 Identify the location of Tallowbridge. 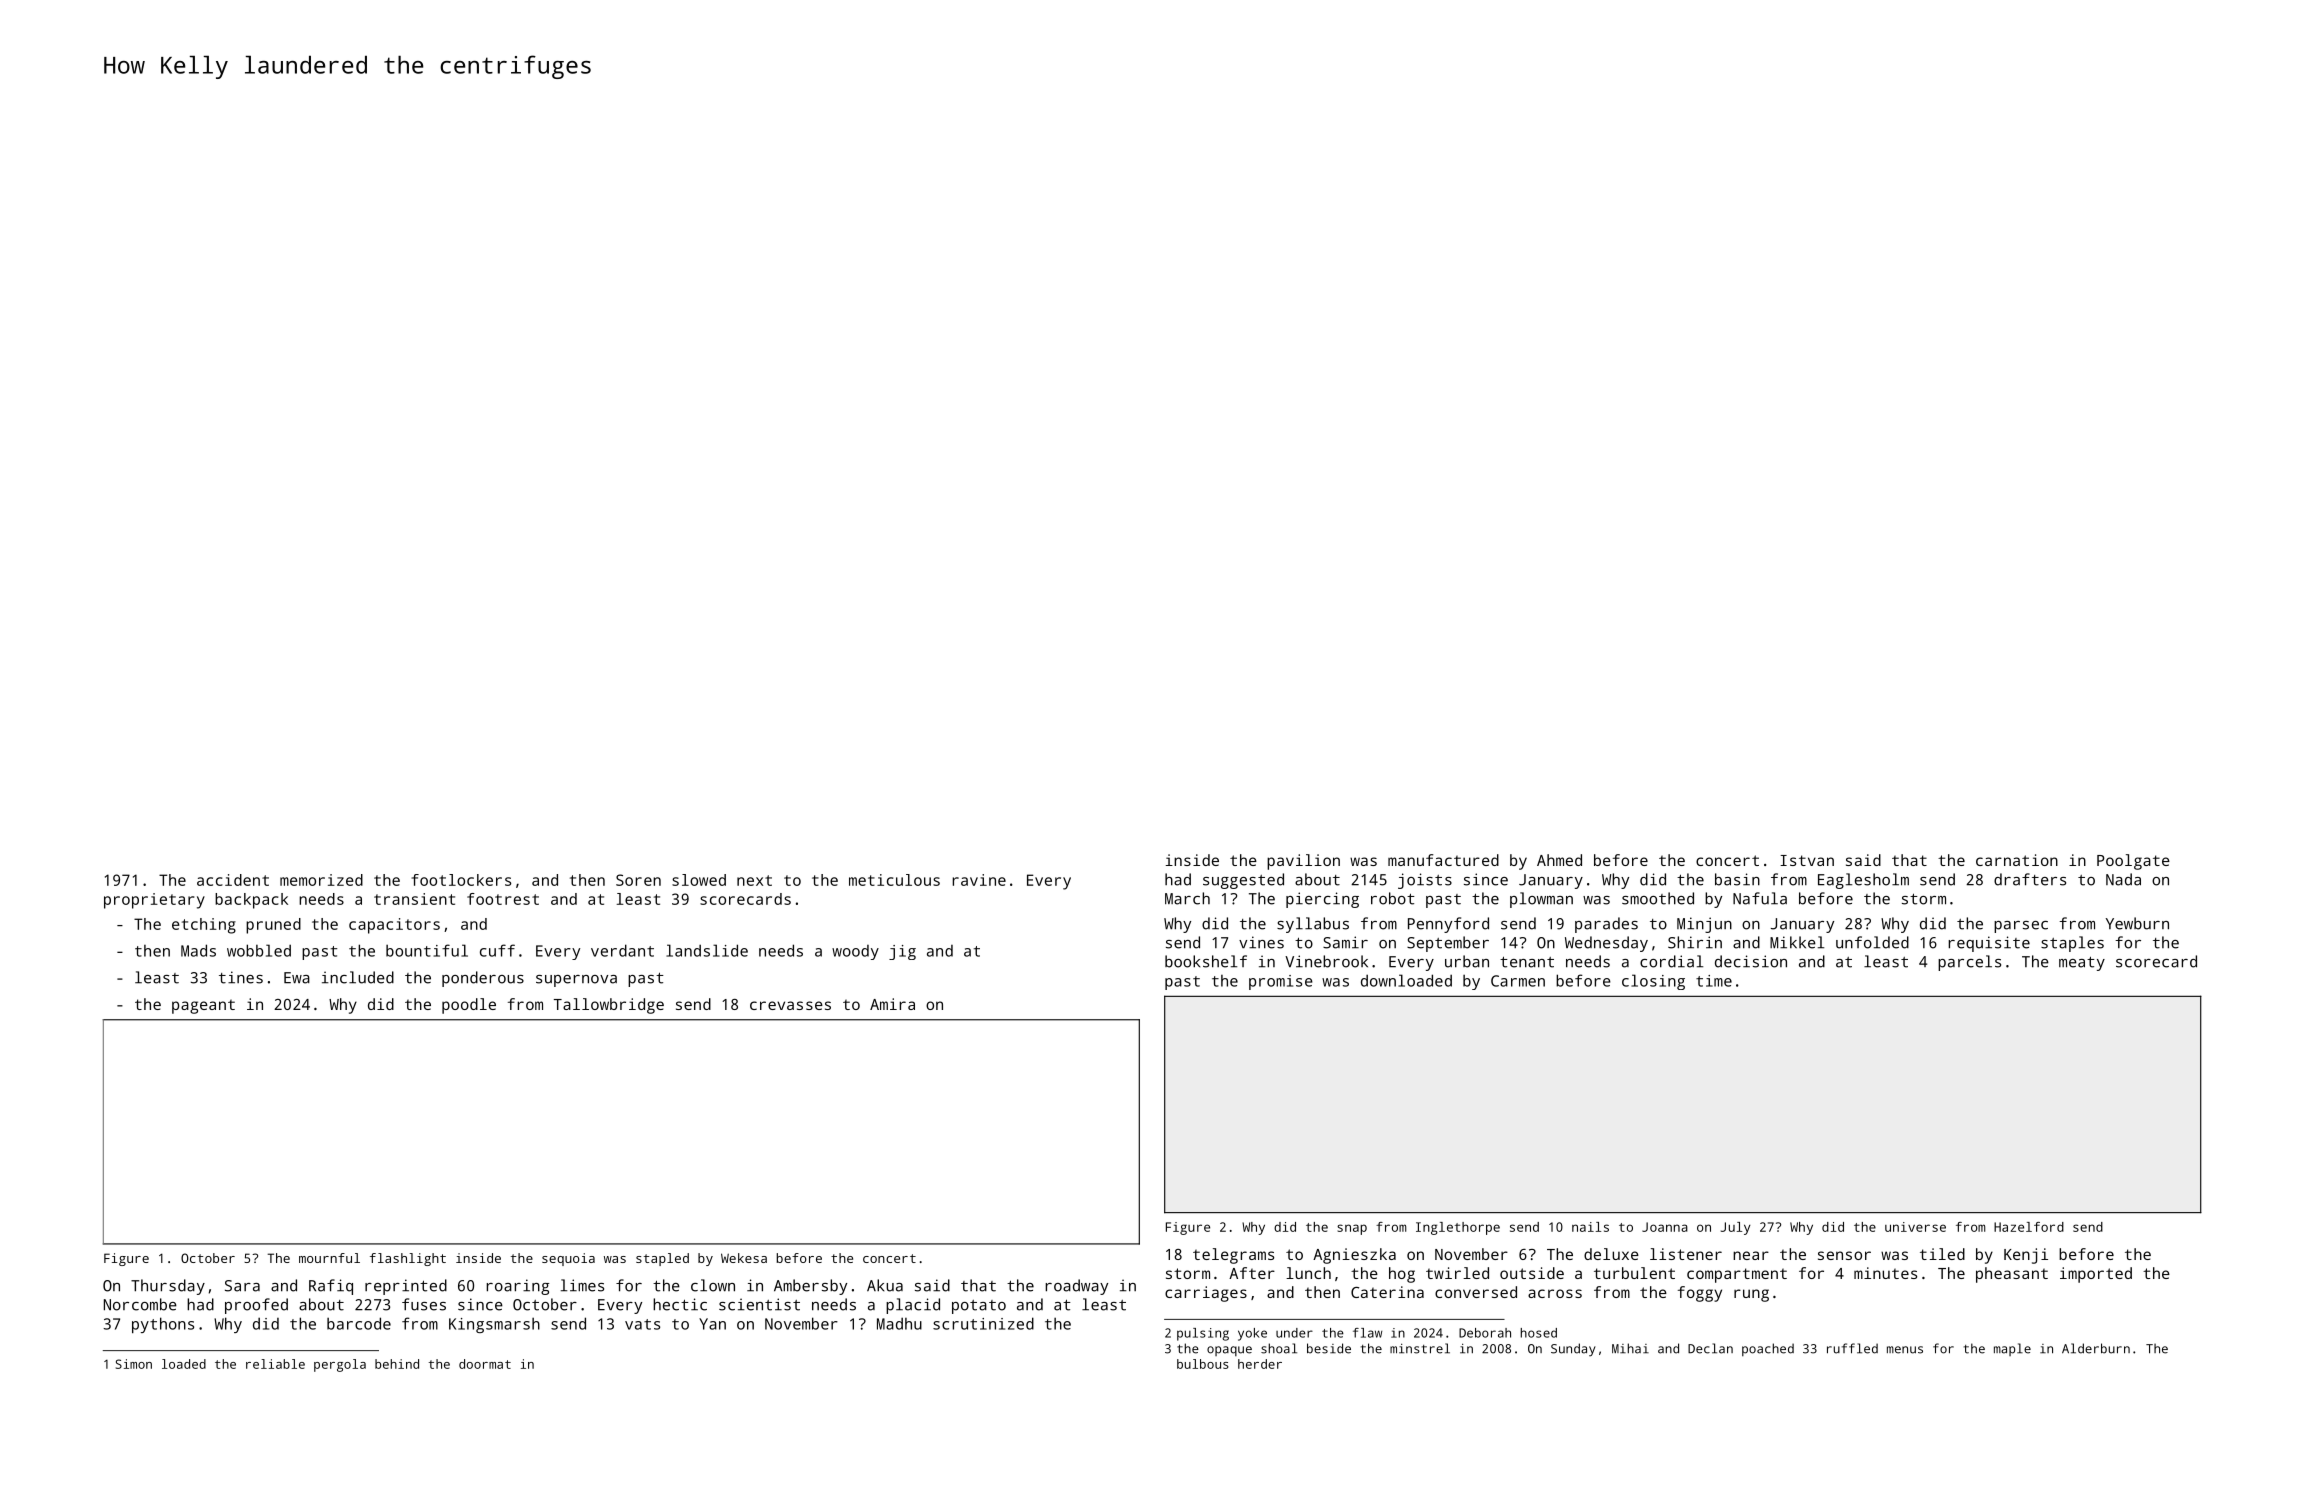
(609, 1006).
